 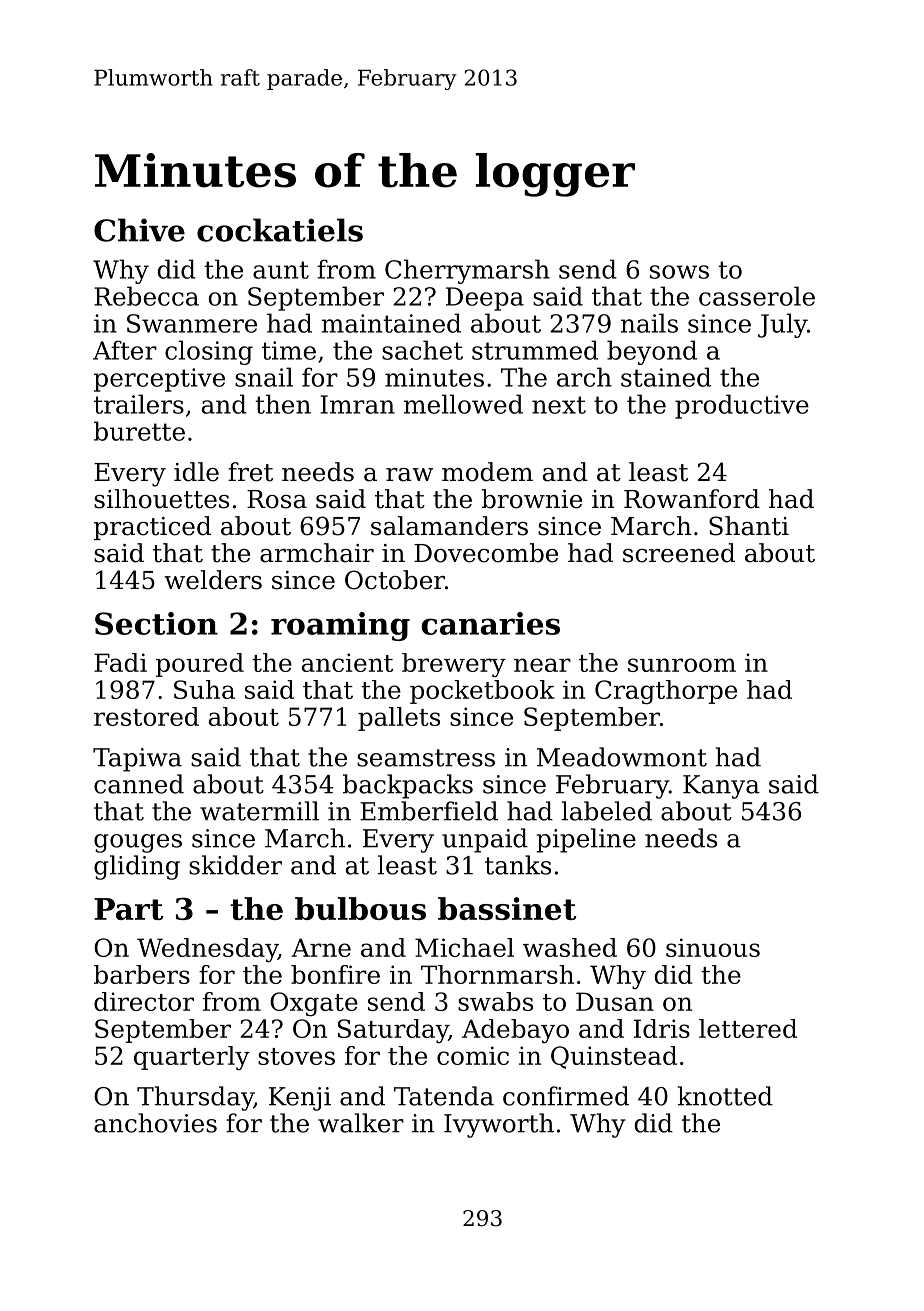 I want to click on bulbous, so click(x=360, y=908).
